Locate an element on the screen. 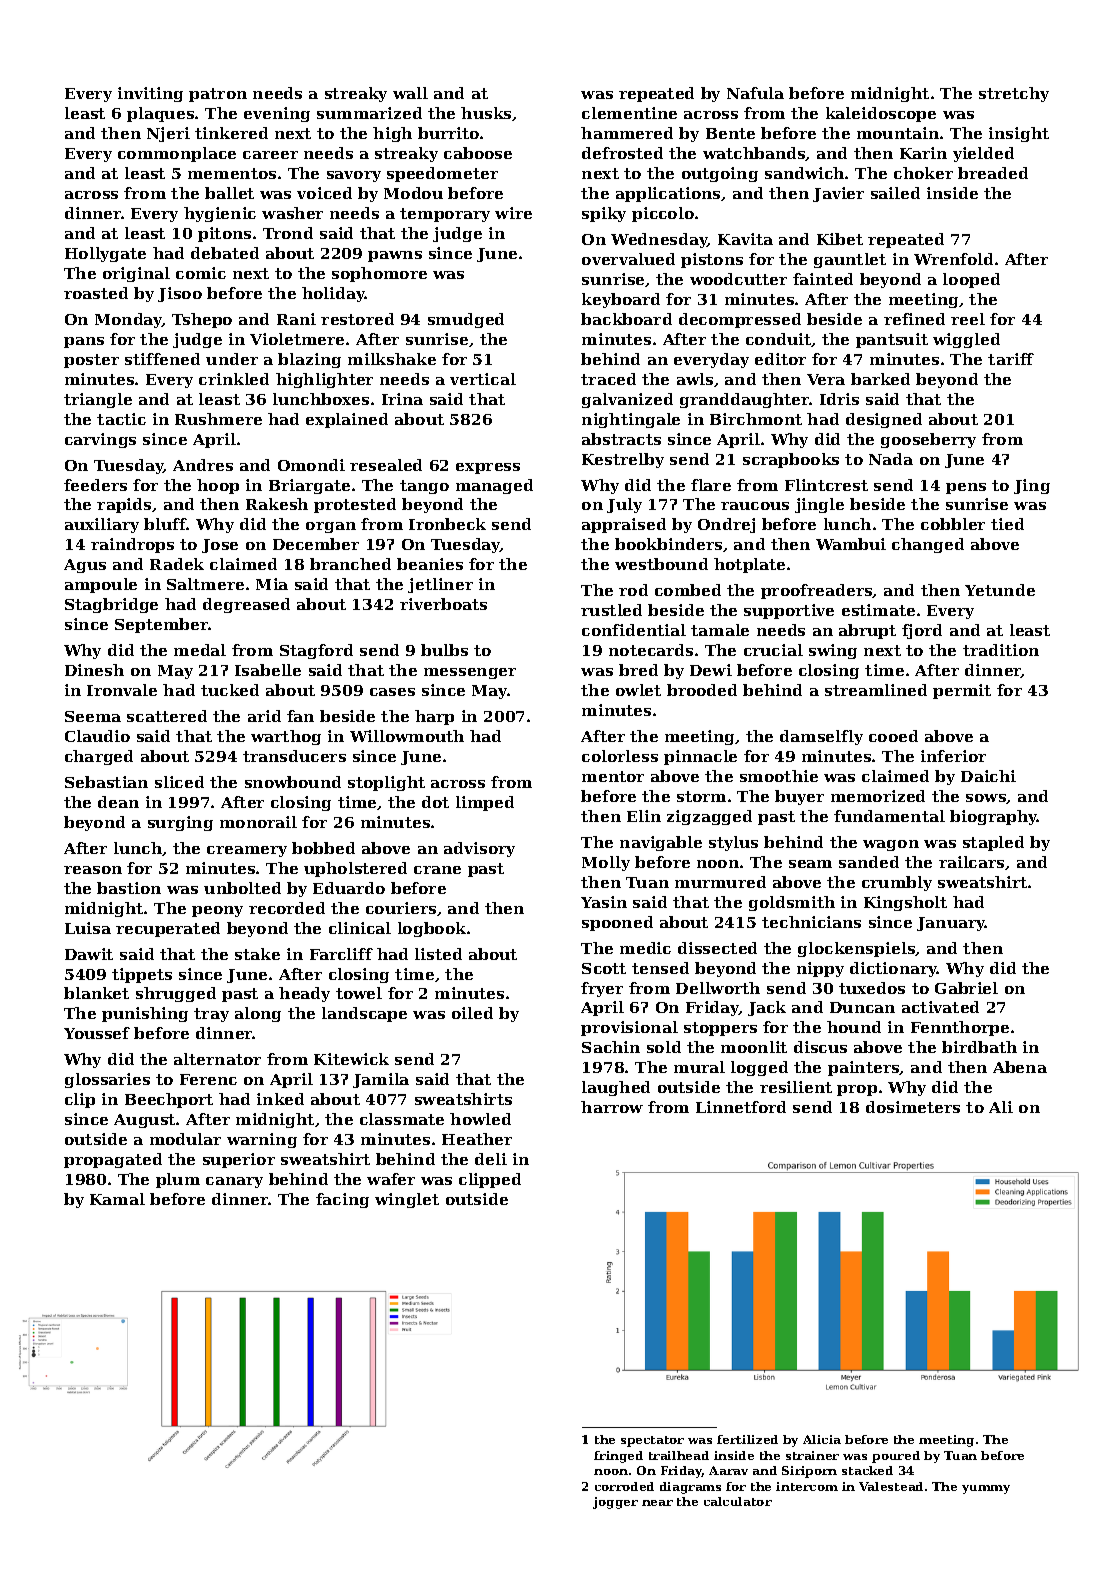  cobbler is located at coordinates (953, 524).
